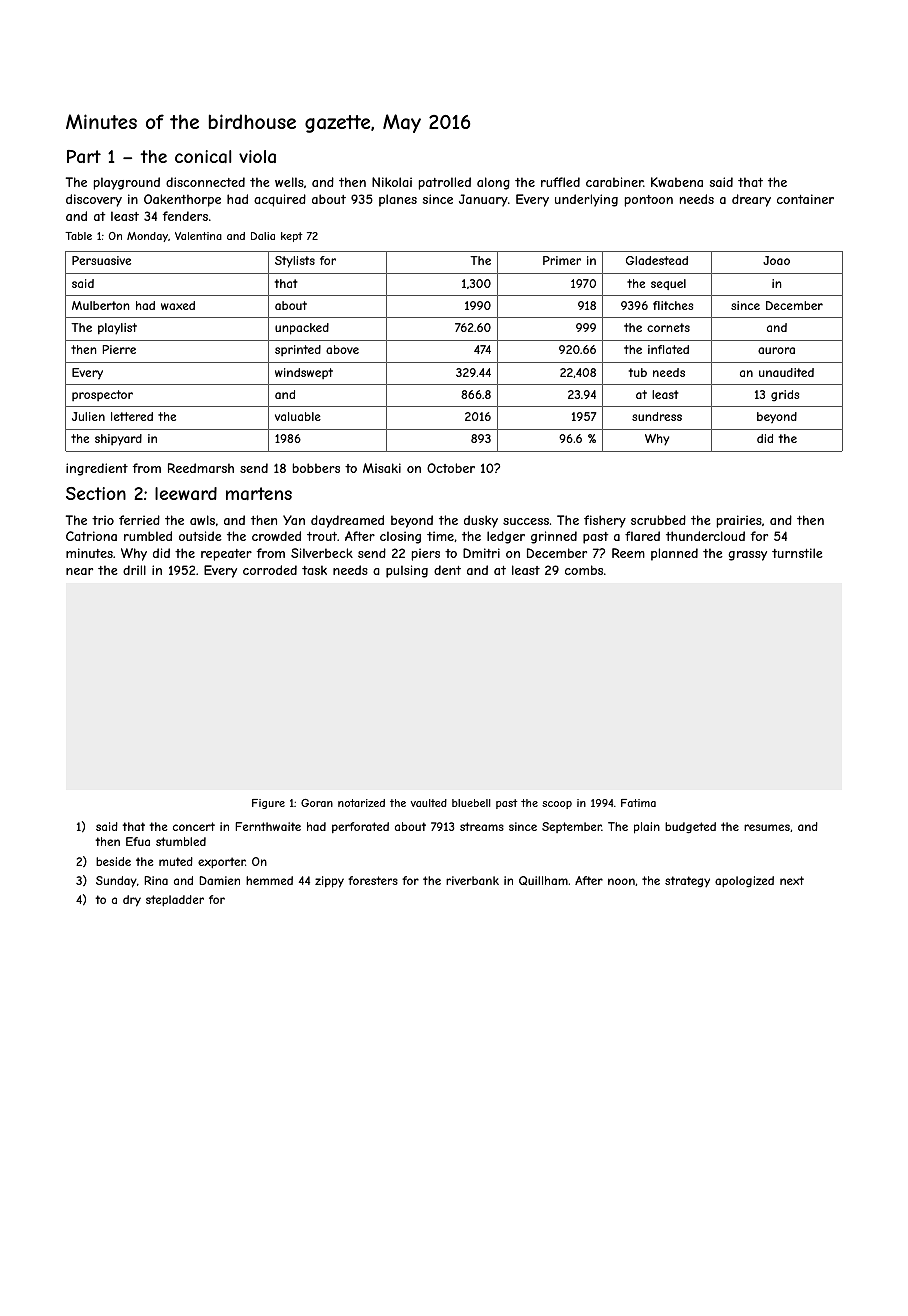 The image size is (908, 1316). Describe the element at coordinates (203, 156) in the document. I see `conical` at that location.
